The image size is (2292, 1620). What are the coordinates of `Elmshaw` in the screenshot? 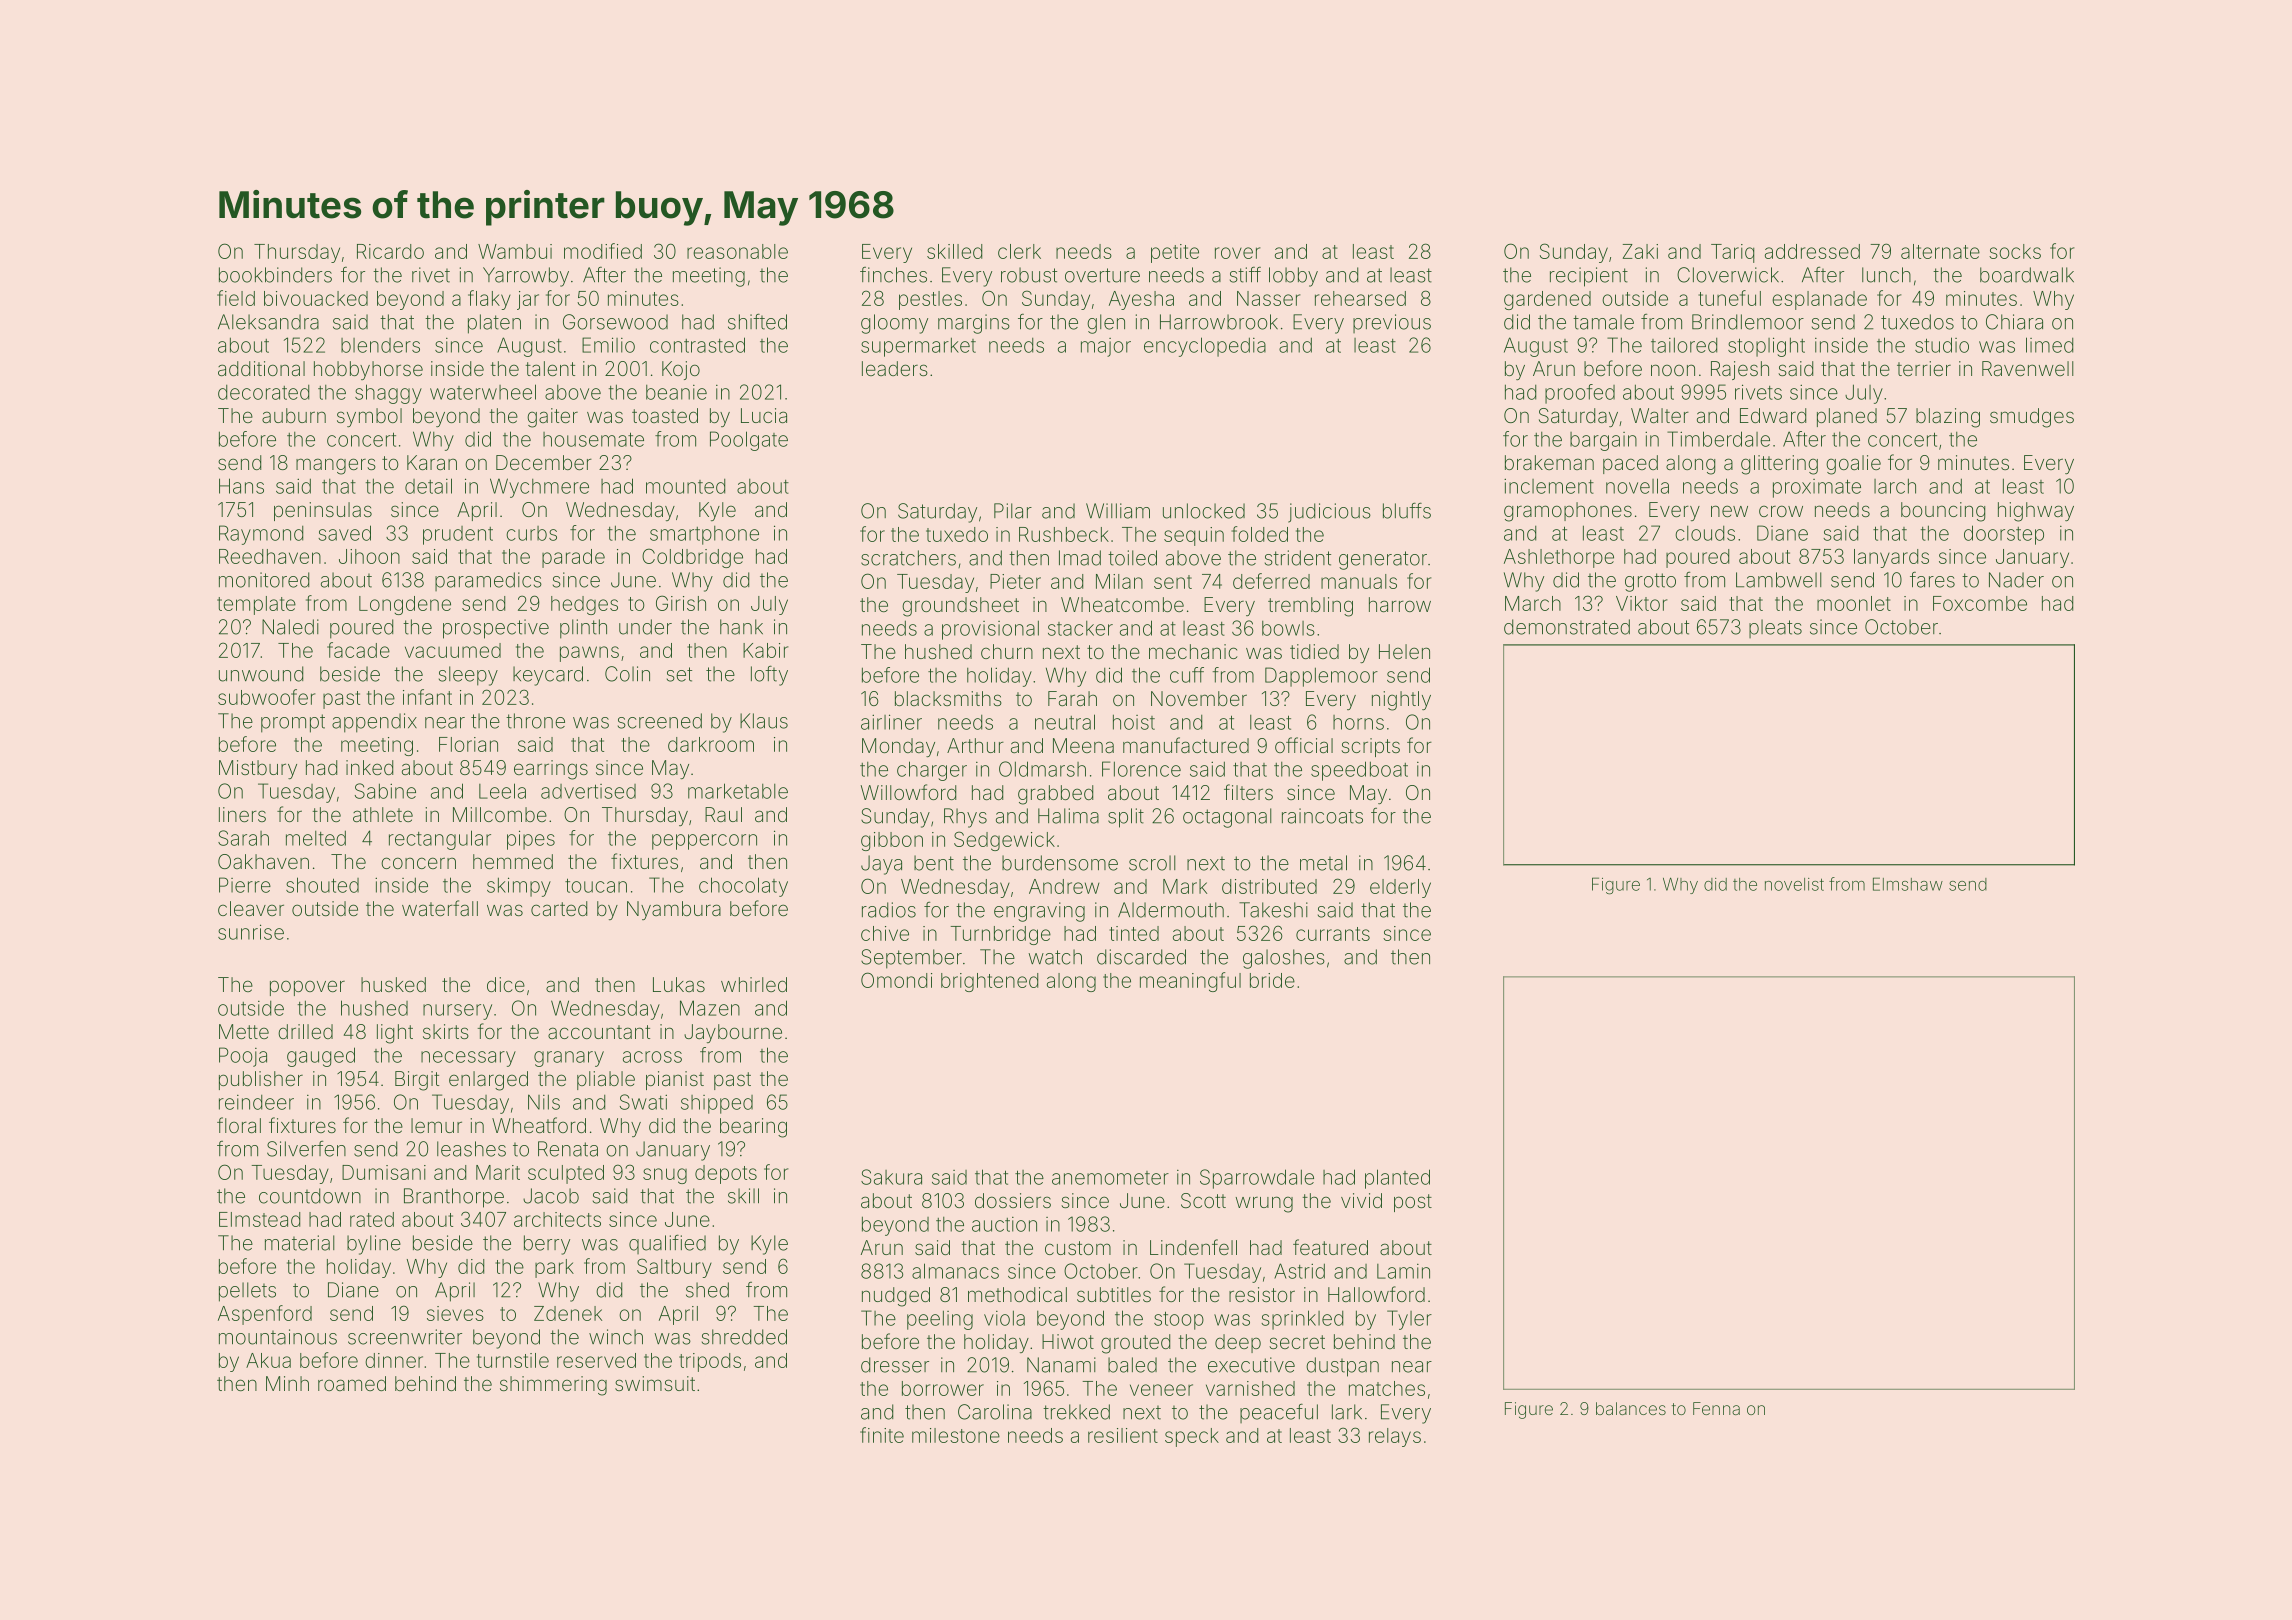 It's located at (1908, 884).
